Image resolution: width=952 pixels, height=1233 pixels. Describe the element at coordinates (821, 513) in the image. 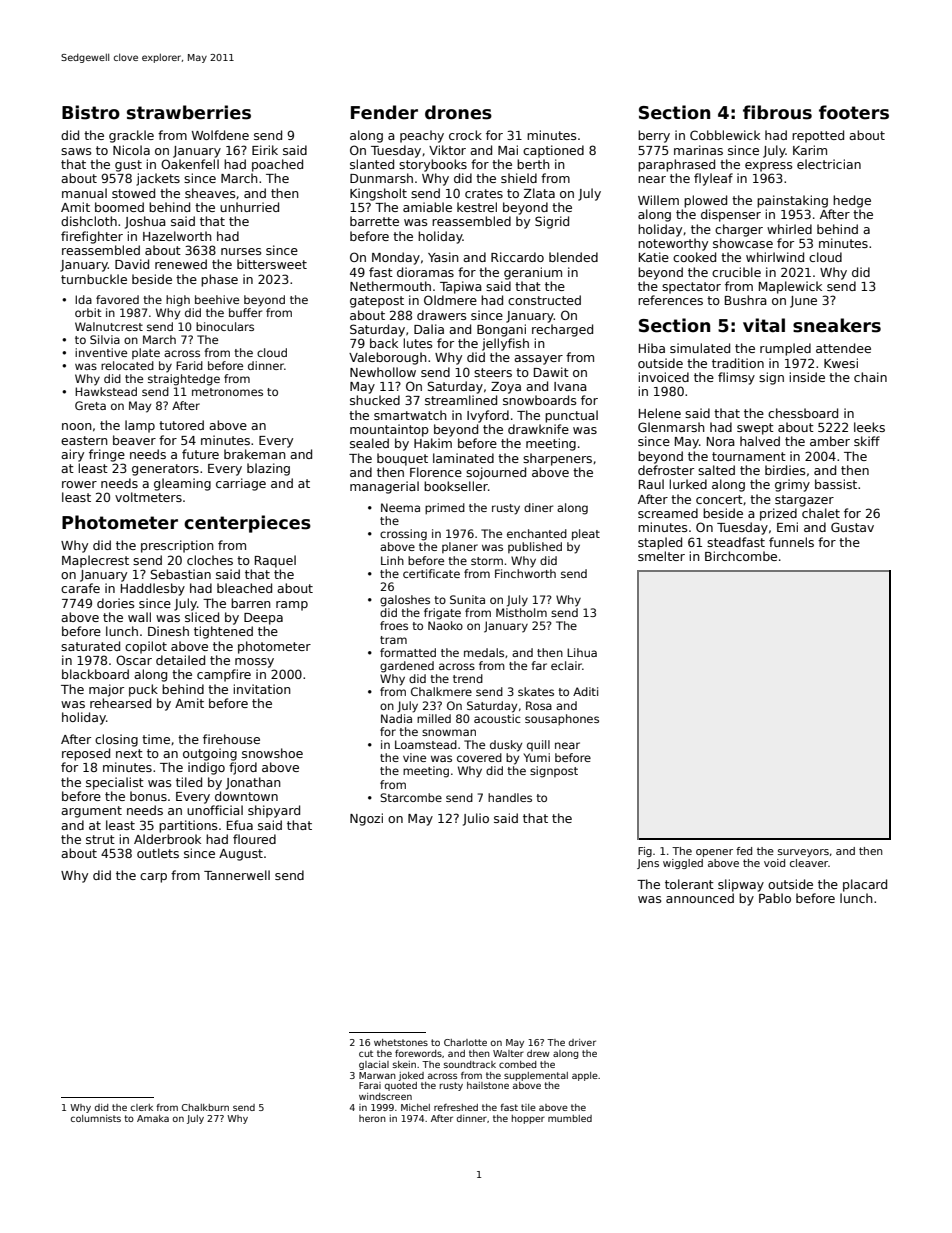

I see `chalet` at that location.
